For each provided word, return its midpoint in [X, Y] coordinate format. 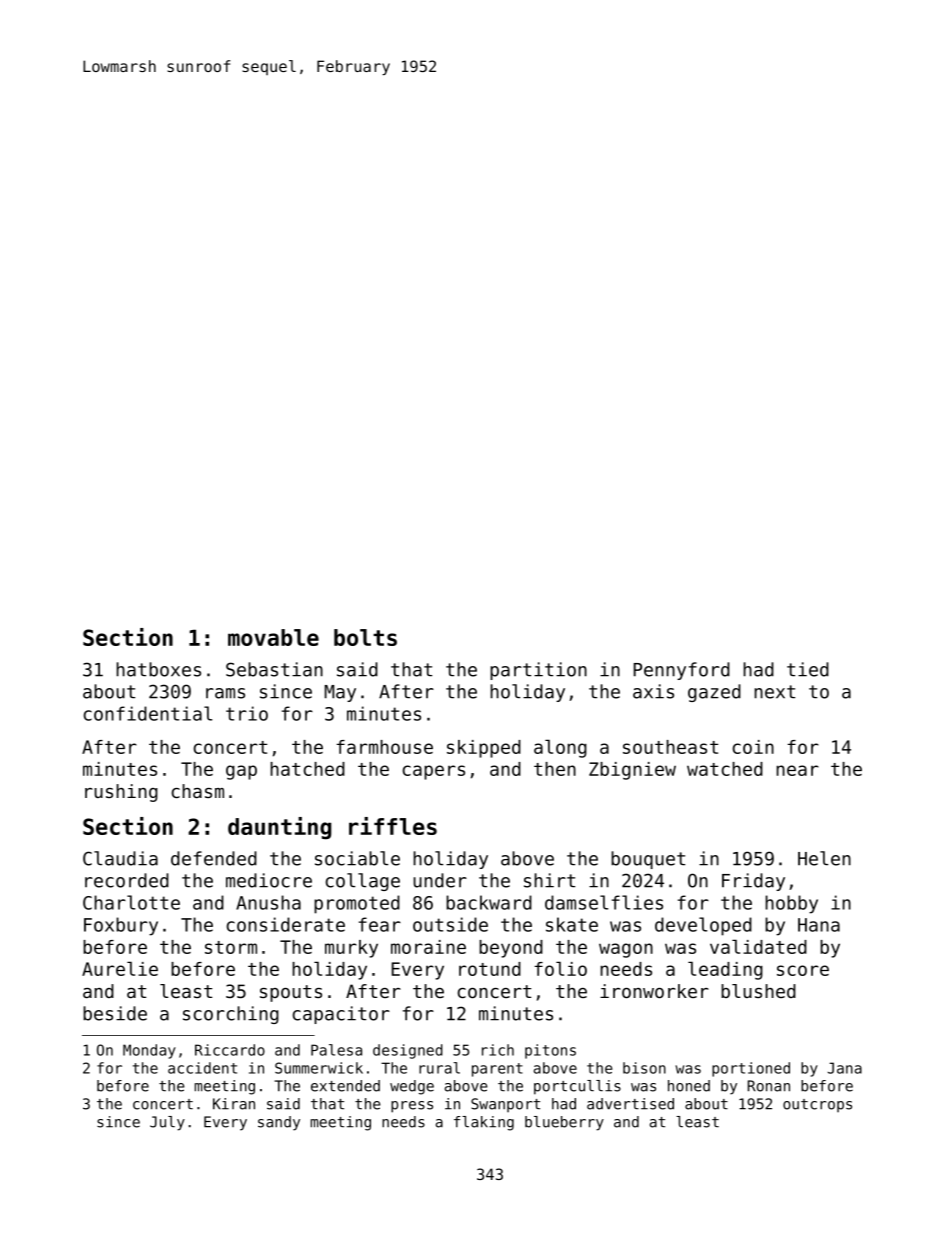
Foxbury [121, 926]
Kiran [234, 1104]
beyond [511, 949]
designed [408, 1051]
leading [725, 970]
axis [653, 691]
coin [753, 747]
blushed [758, 991]
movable [273, 637]
